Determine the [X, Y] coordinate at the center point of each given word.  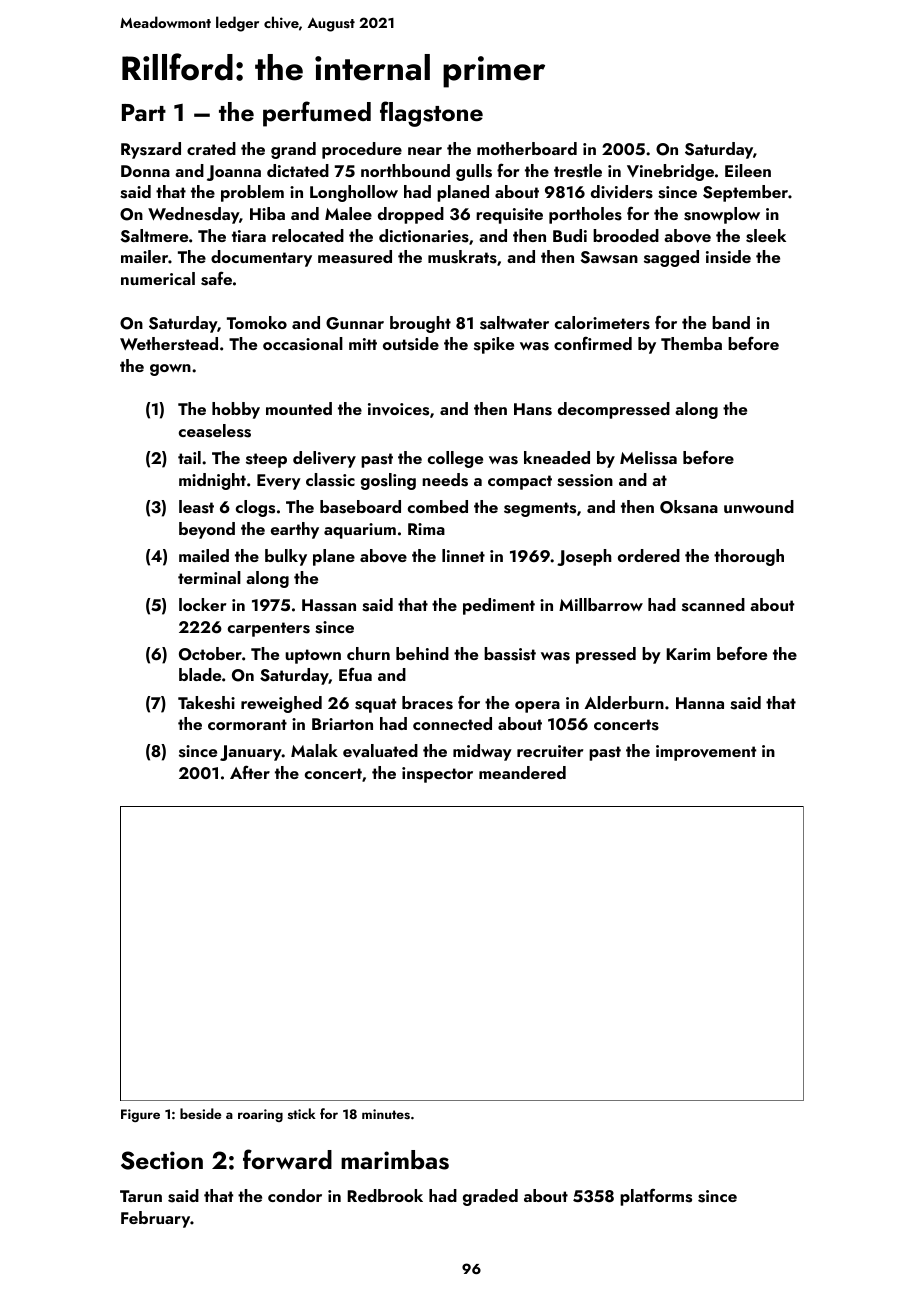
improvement [706, 753]
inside [728, 257]
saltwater [514, 323]
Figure [140, 1115]
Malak [314, 750]
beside [201, 1113]
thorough [749, 557]
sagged [671, 258]
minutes [386, 1114]
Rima [426, 529]
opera [537, 707]
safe [216, 278]
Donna [145, 171]
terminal [209, 577]
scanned [713, 605]
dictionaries [424, 236]
